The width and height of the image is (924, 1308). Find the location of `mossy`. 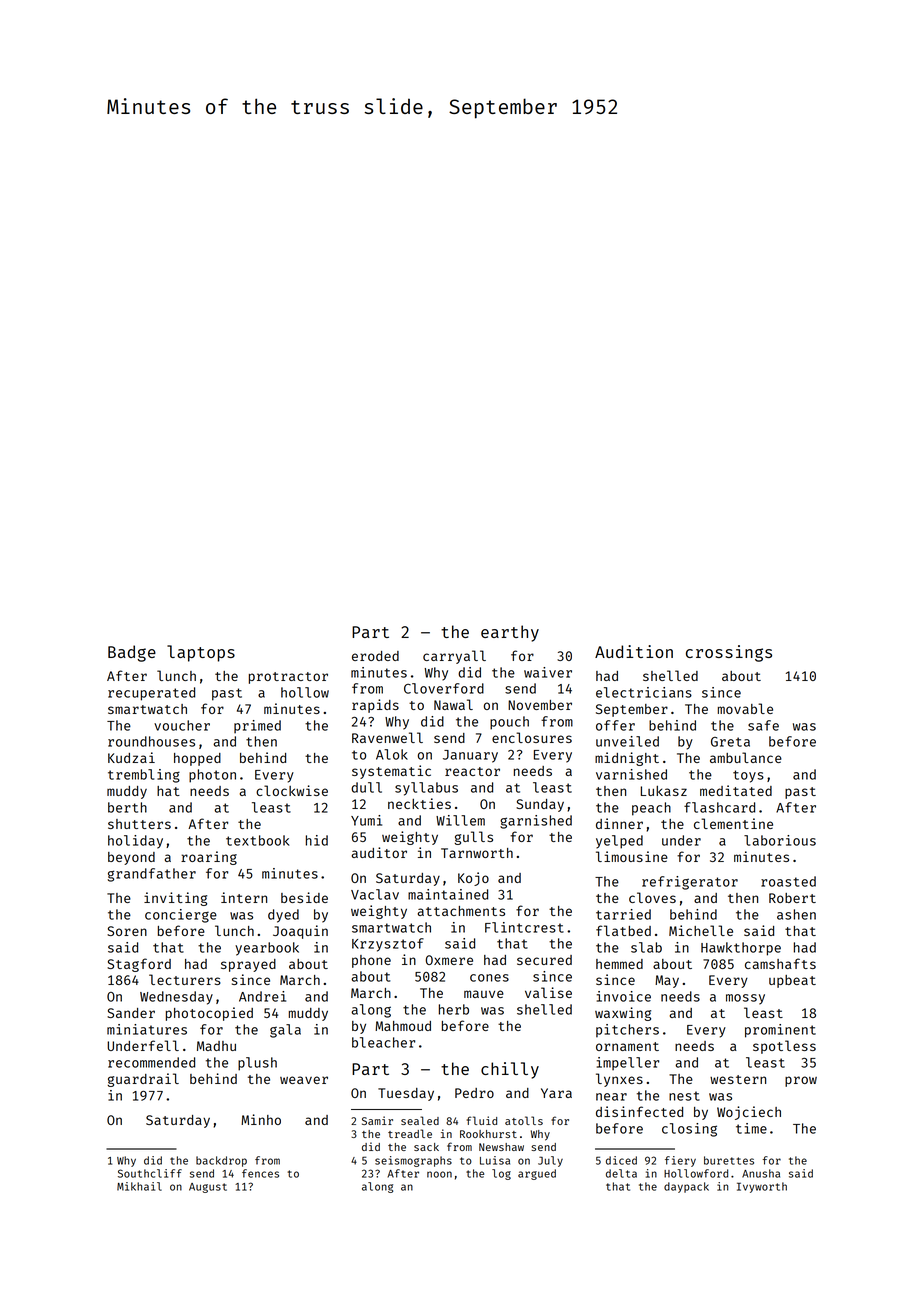

mossy is located at coordinates (745, 999).
